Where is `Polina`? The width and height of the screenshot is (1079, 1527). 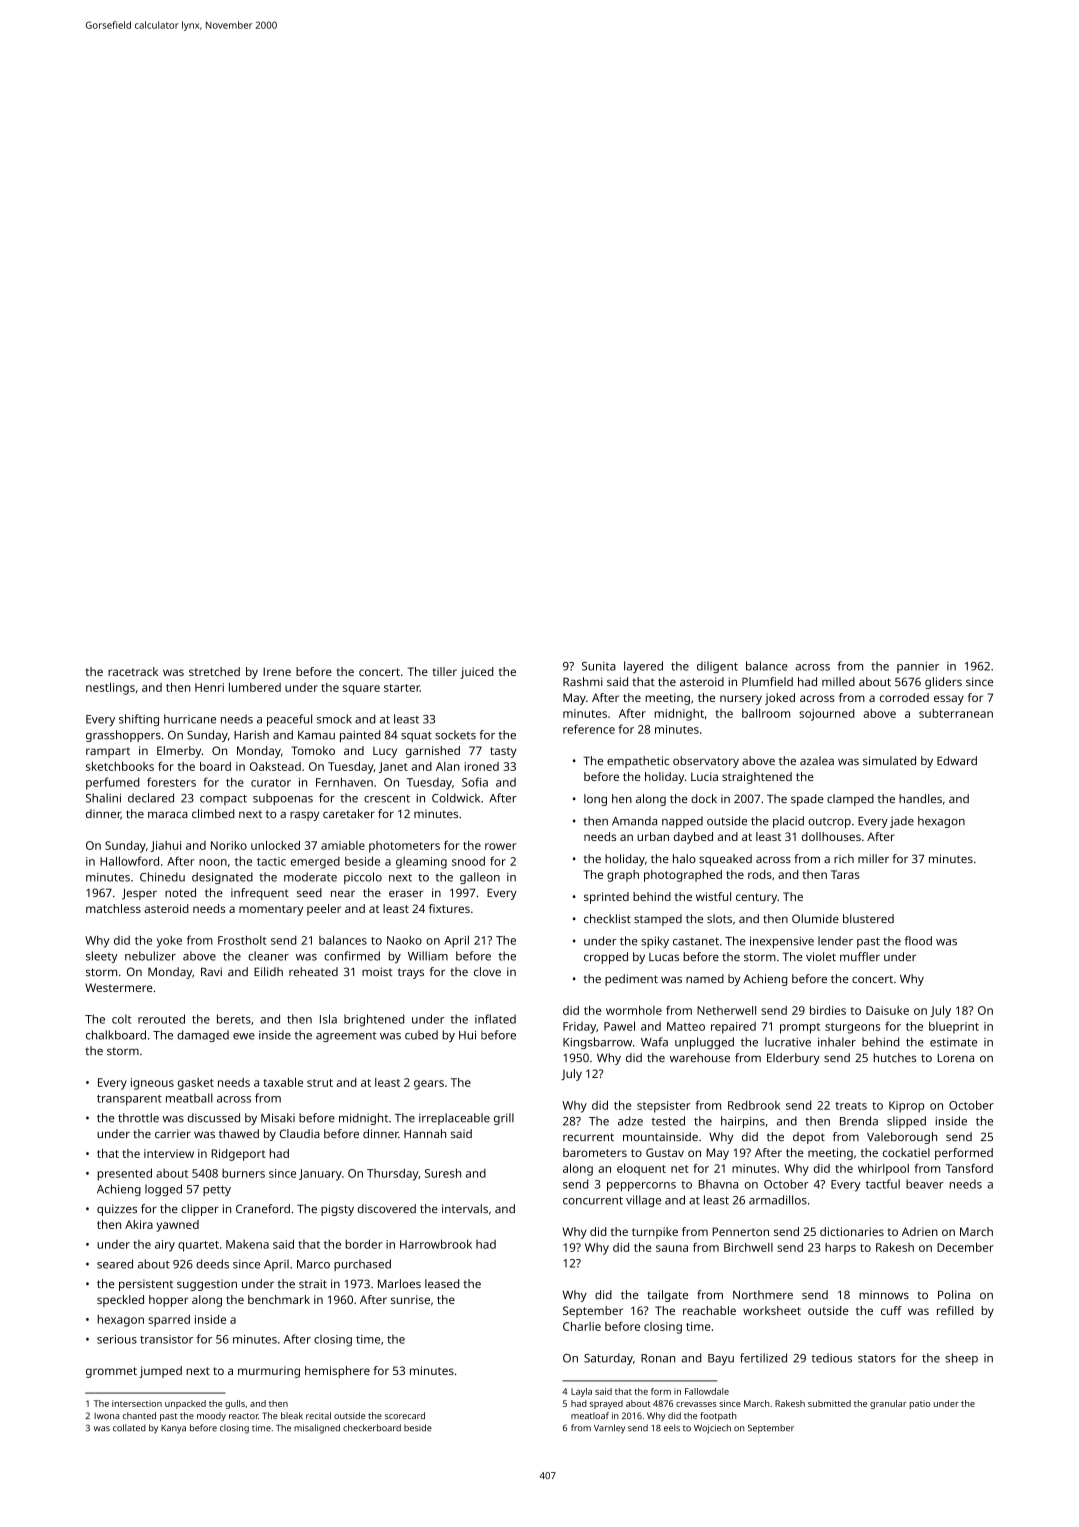 Polina is located at coordinates (954, 1294).
